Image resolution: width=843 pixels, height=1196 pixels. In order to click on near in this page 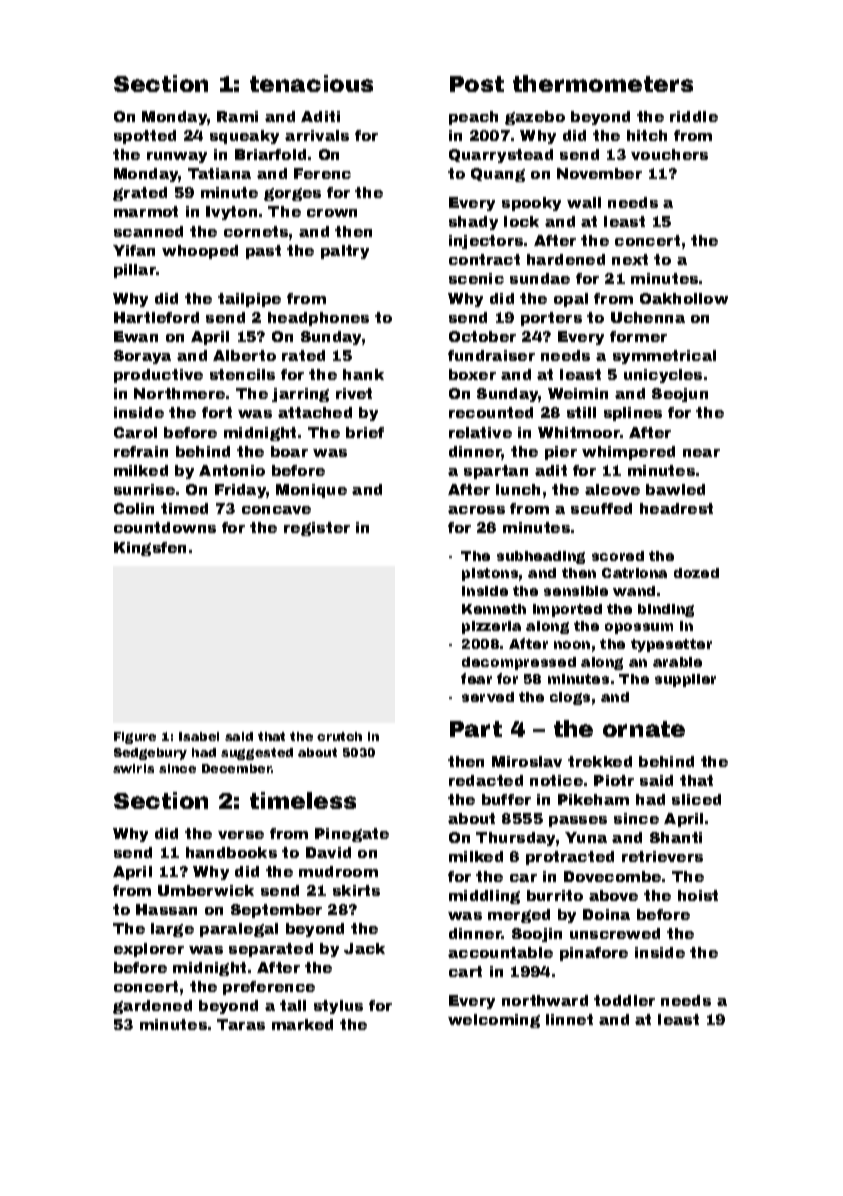, I will do `click(701, 453)`.
